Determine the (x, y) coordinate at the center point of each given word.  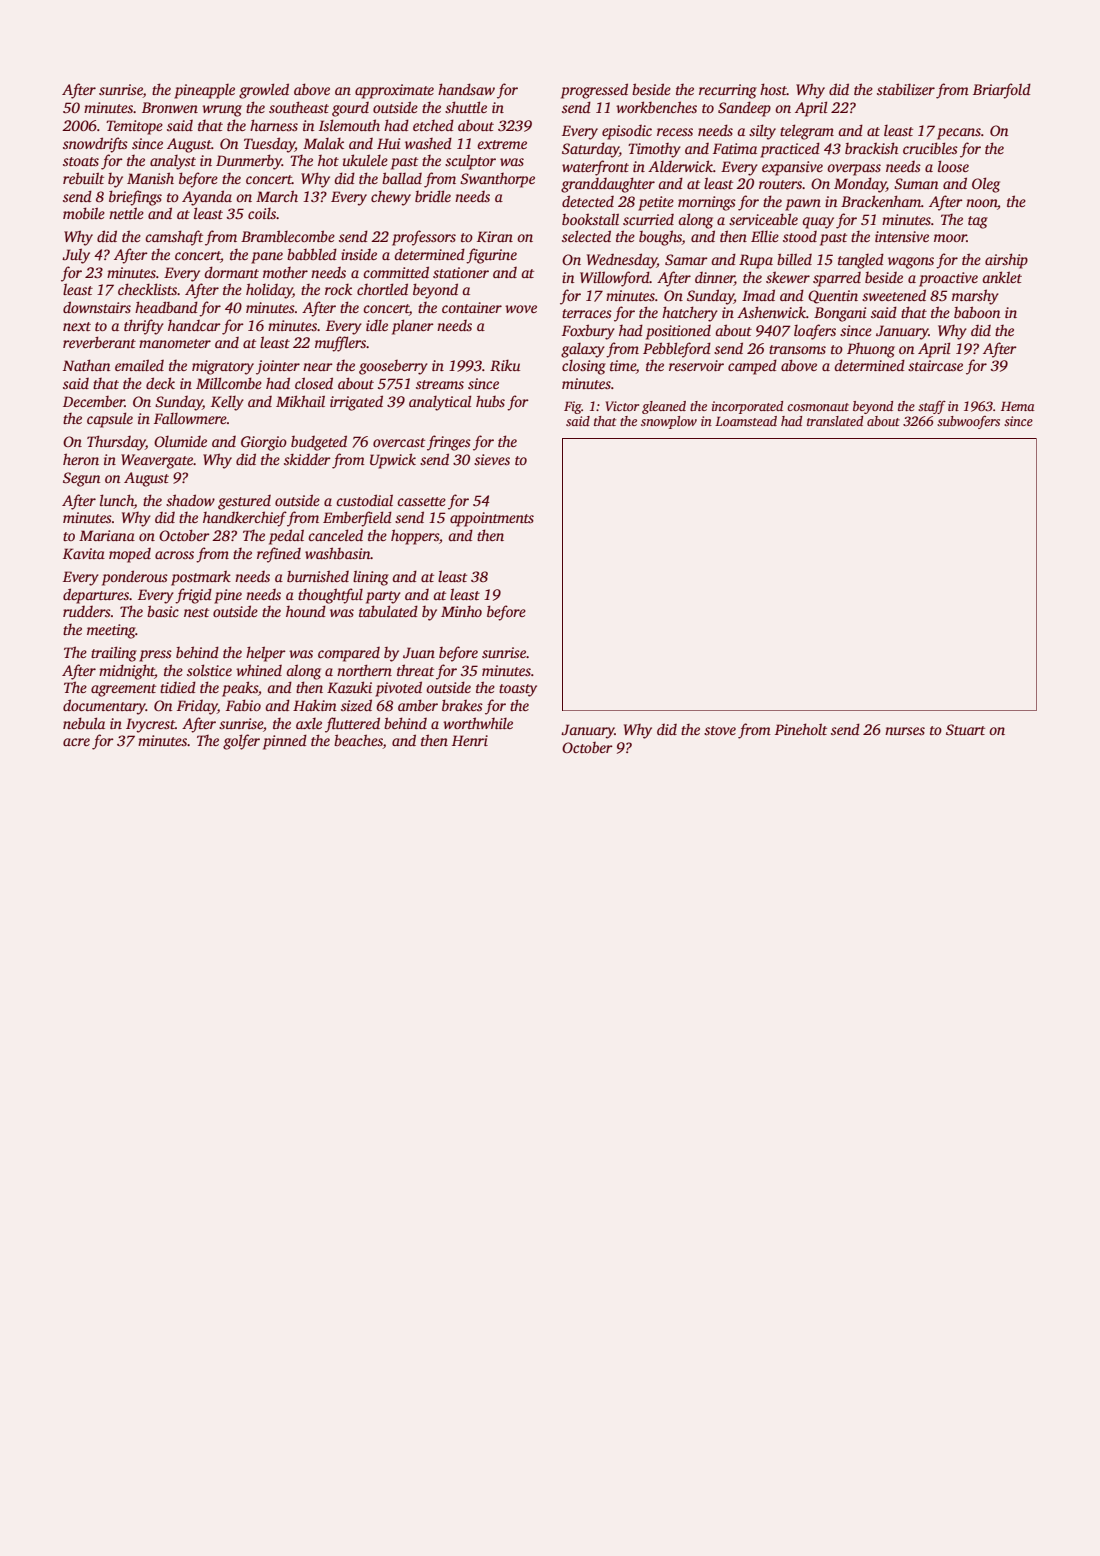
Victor (622, 406)
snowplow (669, 422)
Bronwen (170, 107)
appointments (492, 519)
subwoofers (968, 422)
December (94, 401)
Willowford (615, 279)
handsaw (466, 89)
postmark (201, 578)
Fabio (243, 705)
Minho (461, 611)
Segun (81, 479)
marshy (975, 297)
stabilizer (906, 89)
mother (285, 272)
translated (835, 421)
